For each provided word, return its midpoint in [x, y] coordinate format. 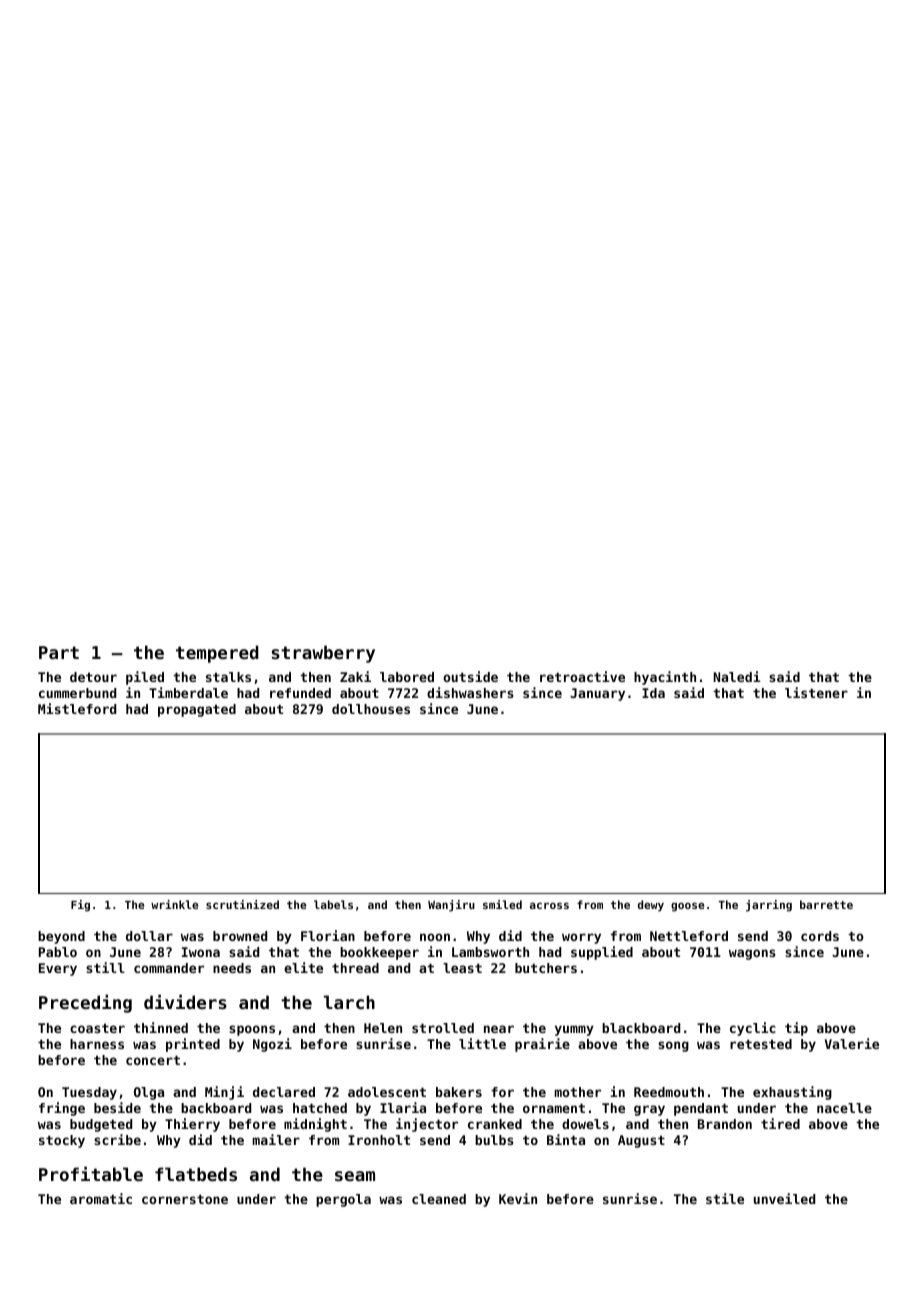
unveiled [784, 1198]
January [597, 694]
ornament [554, 1108]
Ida [653, 693]
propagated [197, 710]
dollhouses [371, 709]
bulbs [494, 1140]
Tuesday [89, 1093]
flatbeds [196, 1174]
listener [816, 692]
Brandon [725, 1124]
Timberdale [188, 692]
